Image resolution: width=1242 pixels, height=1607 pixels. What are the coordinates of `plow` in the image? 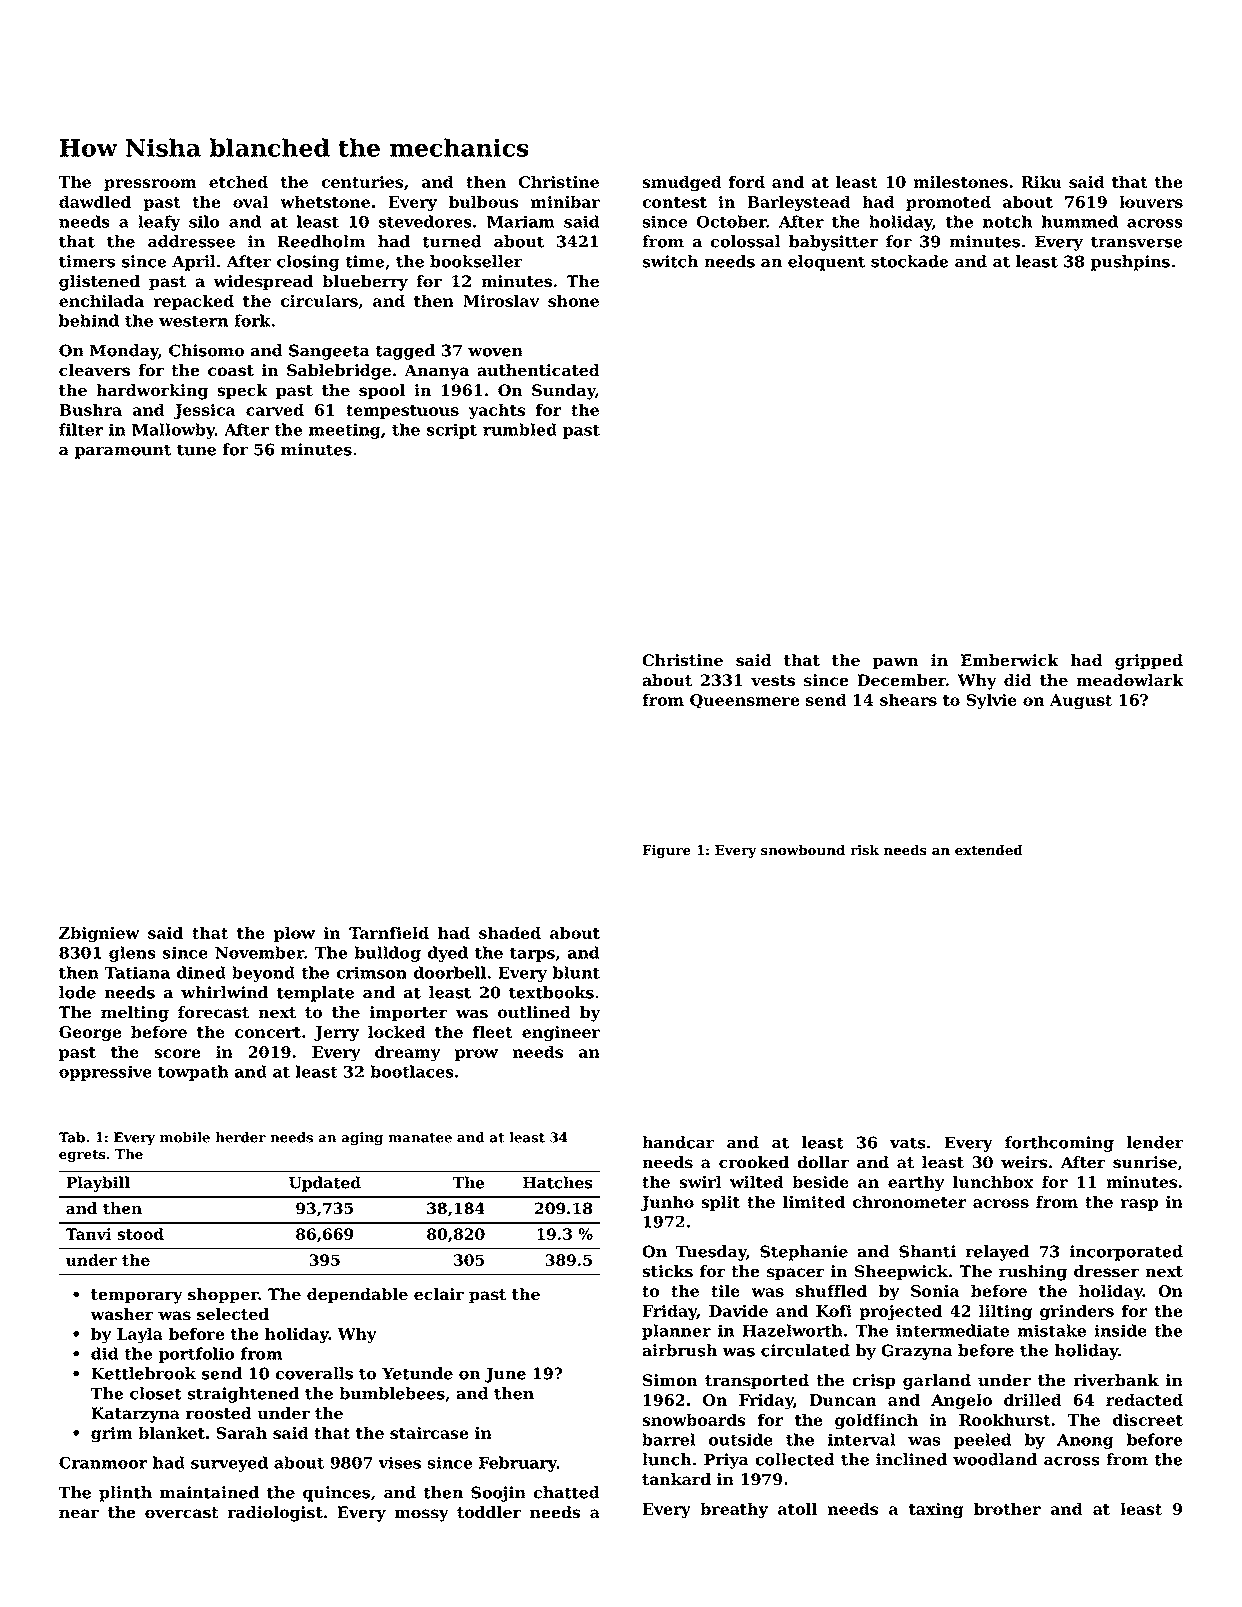 It's located at (294, 934).
